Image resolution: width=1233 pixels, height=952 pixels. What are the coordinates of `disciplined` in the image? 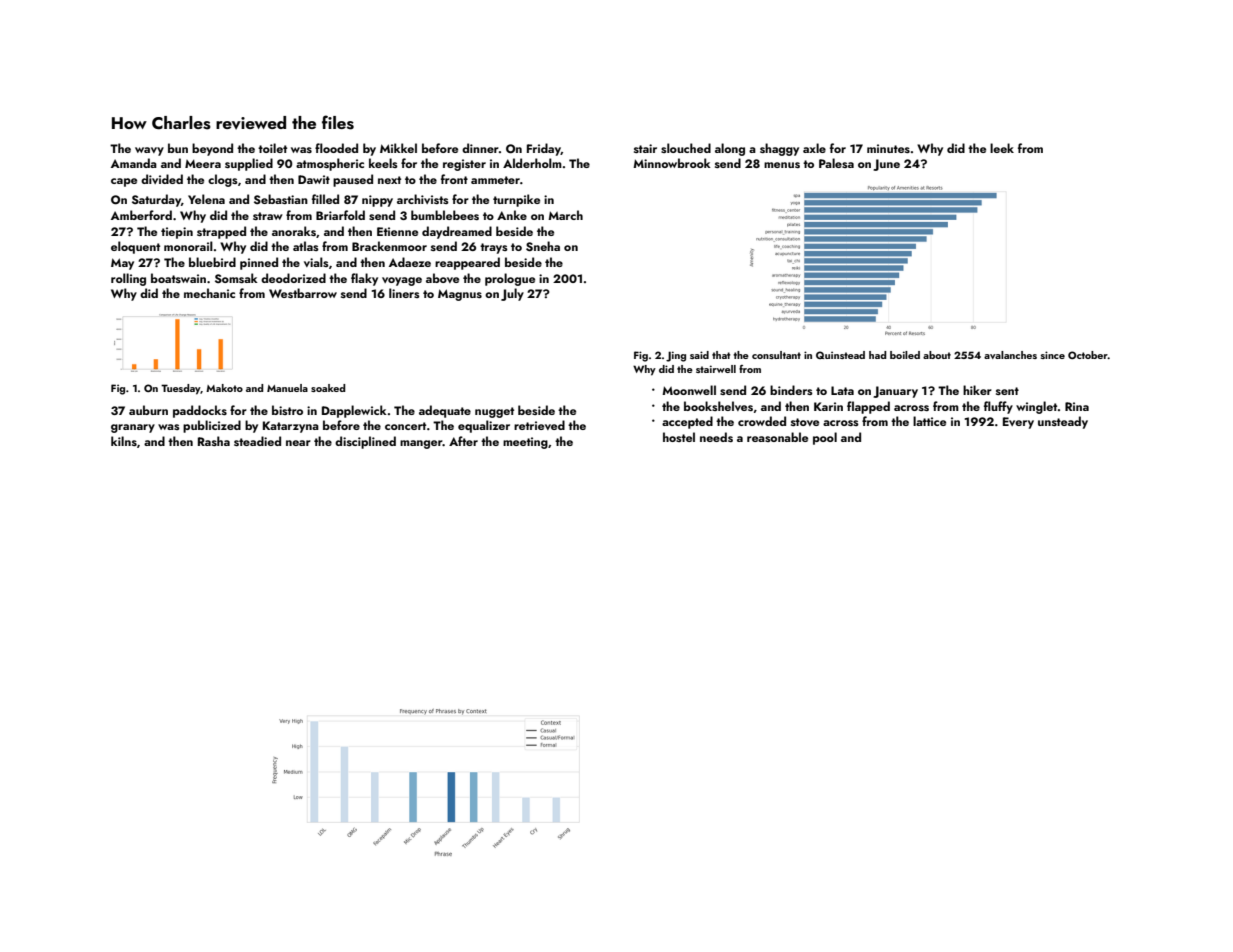 It's located at (365, 442).
